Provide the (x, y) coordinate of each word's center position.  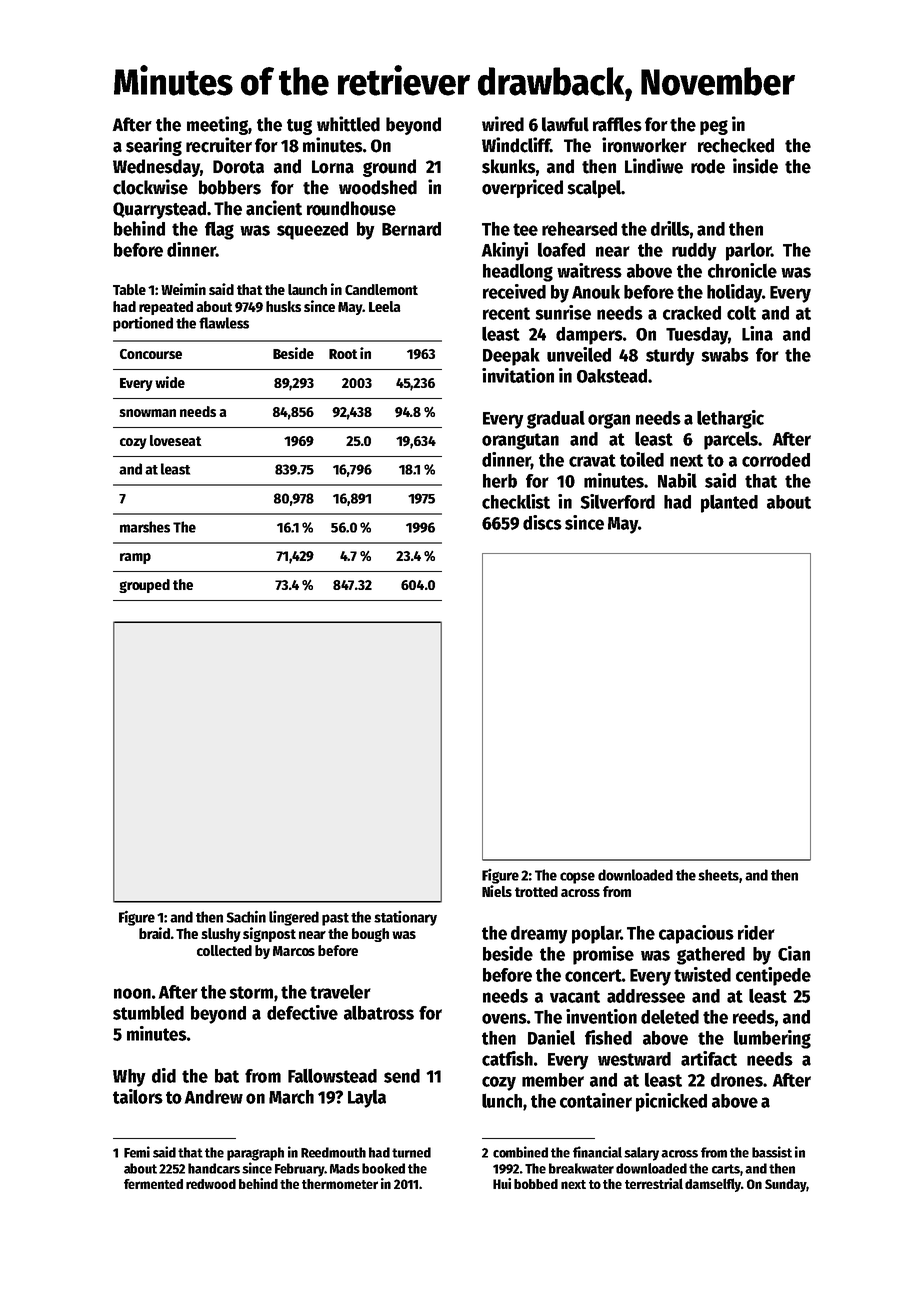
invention (601, 1016)
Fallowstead (332, 1075)
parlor (748, 252)
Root (343, 354)
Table (129, 289)
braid (154, 933)
